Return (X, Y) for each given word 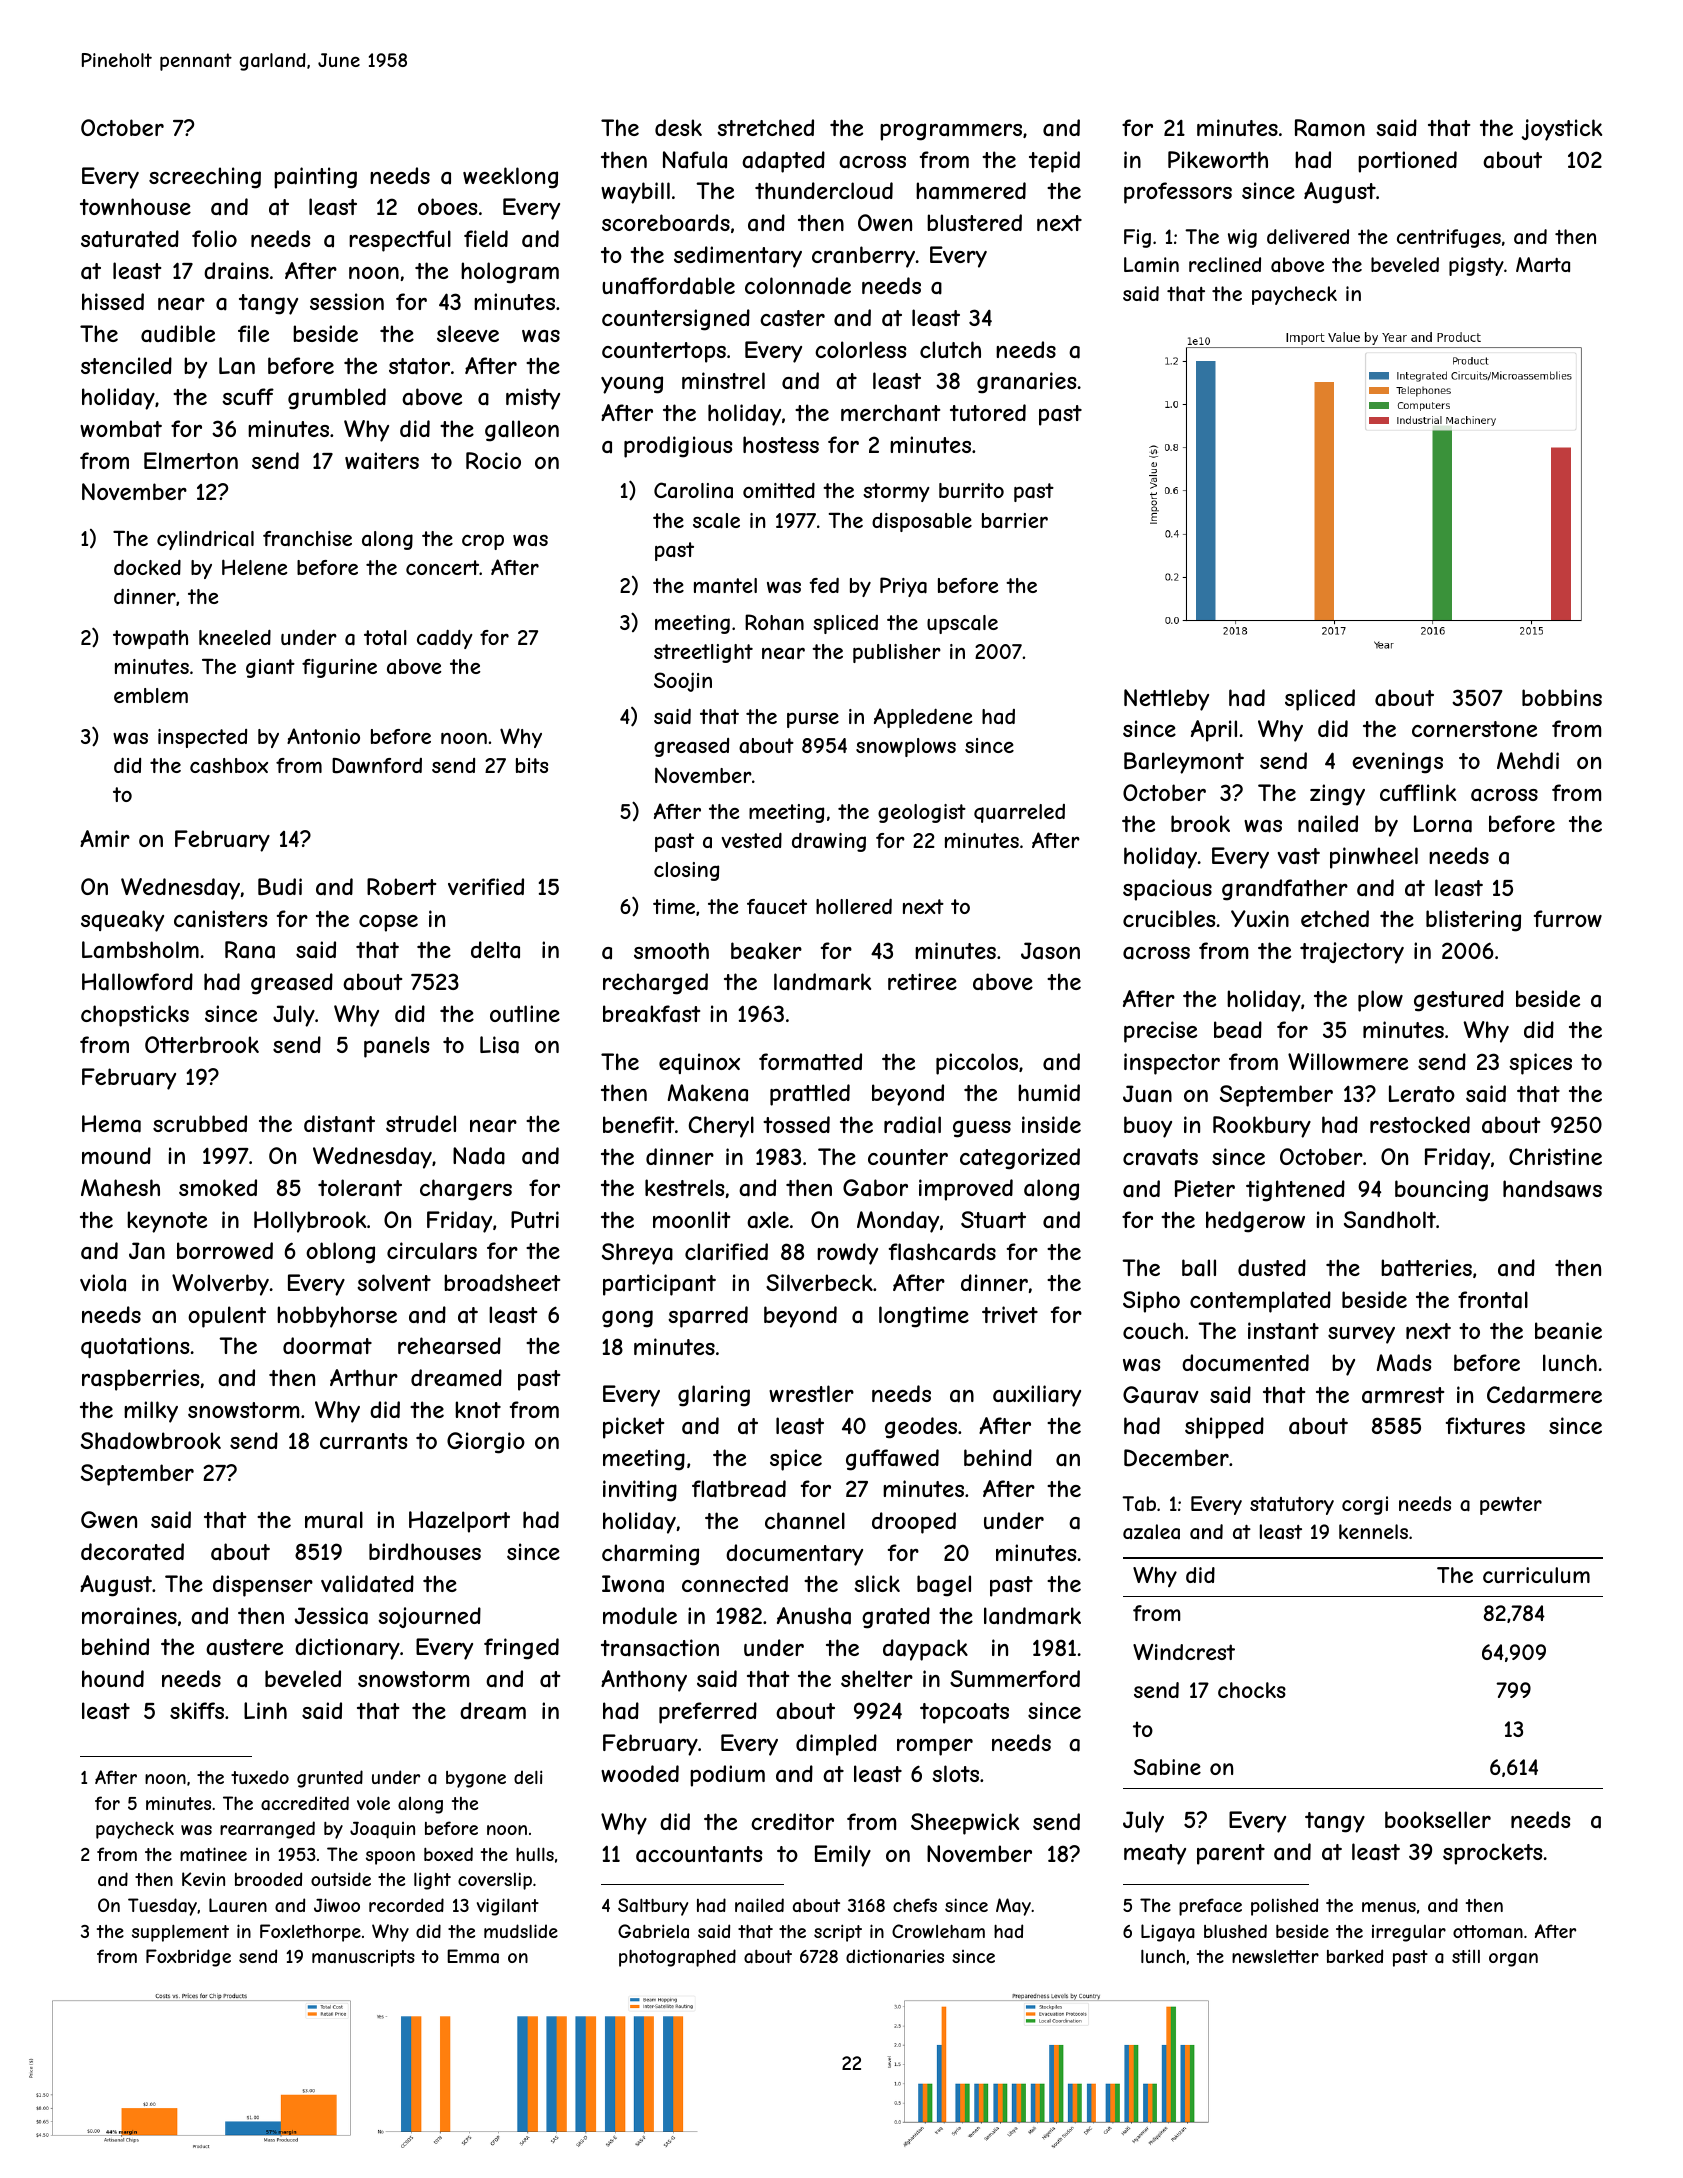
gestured (1459, 1001)
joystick (1561, 130)
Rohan (774, 622)
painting (315, 178)
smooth (671, 950)
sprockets (1492, 1854)
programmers (951, 132)
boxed (448, 1854)
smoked (218, 1187)
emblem (151, 695)
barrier (1015, 520)
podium (727, 1776)
